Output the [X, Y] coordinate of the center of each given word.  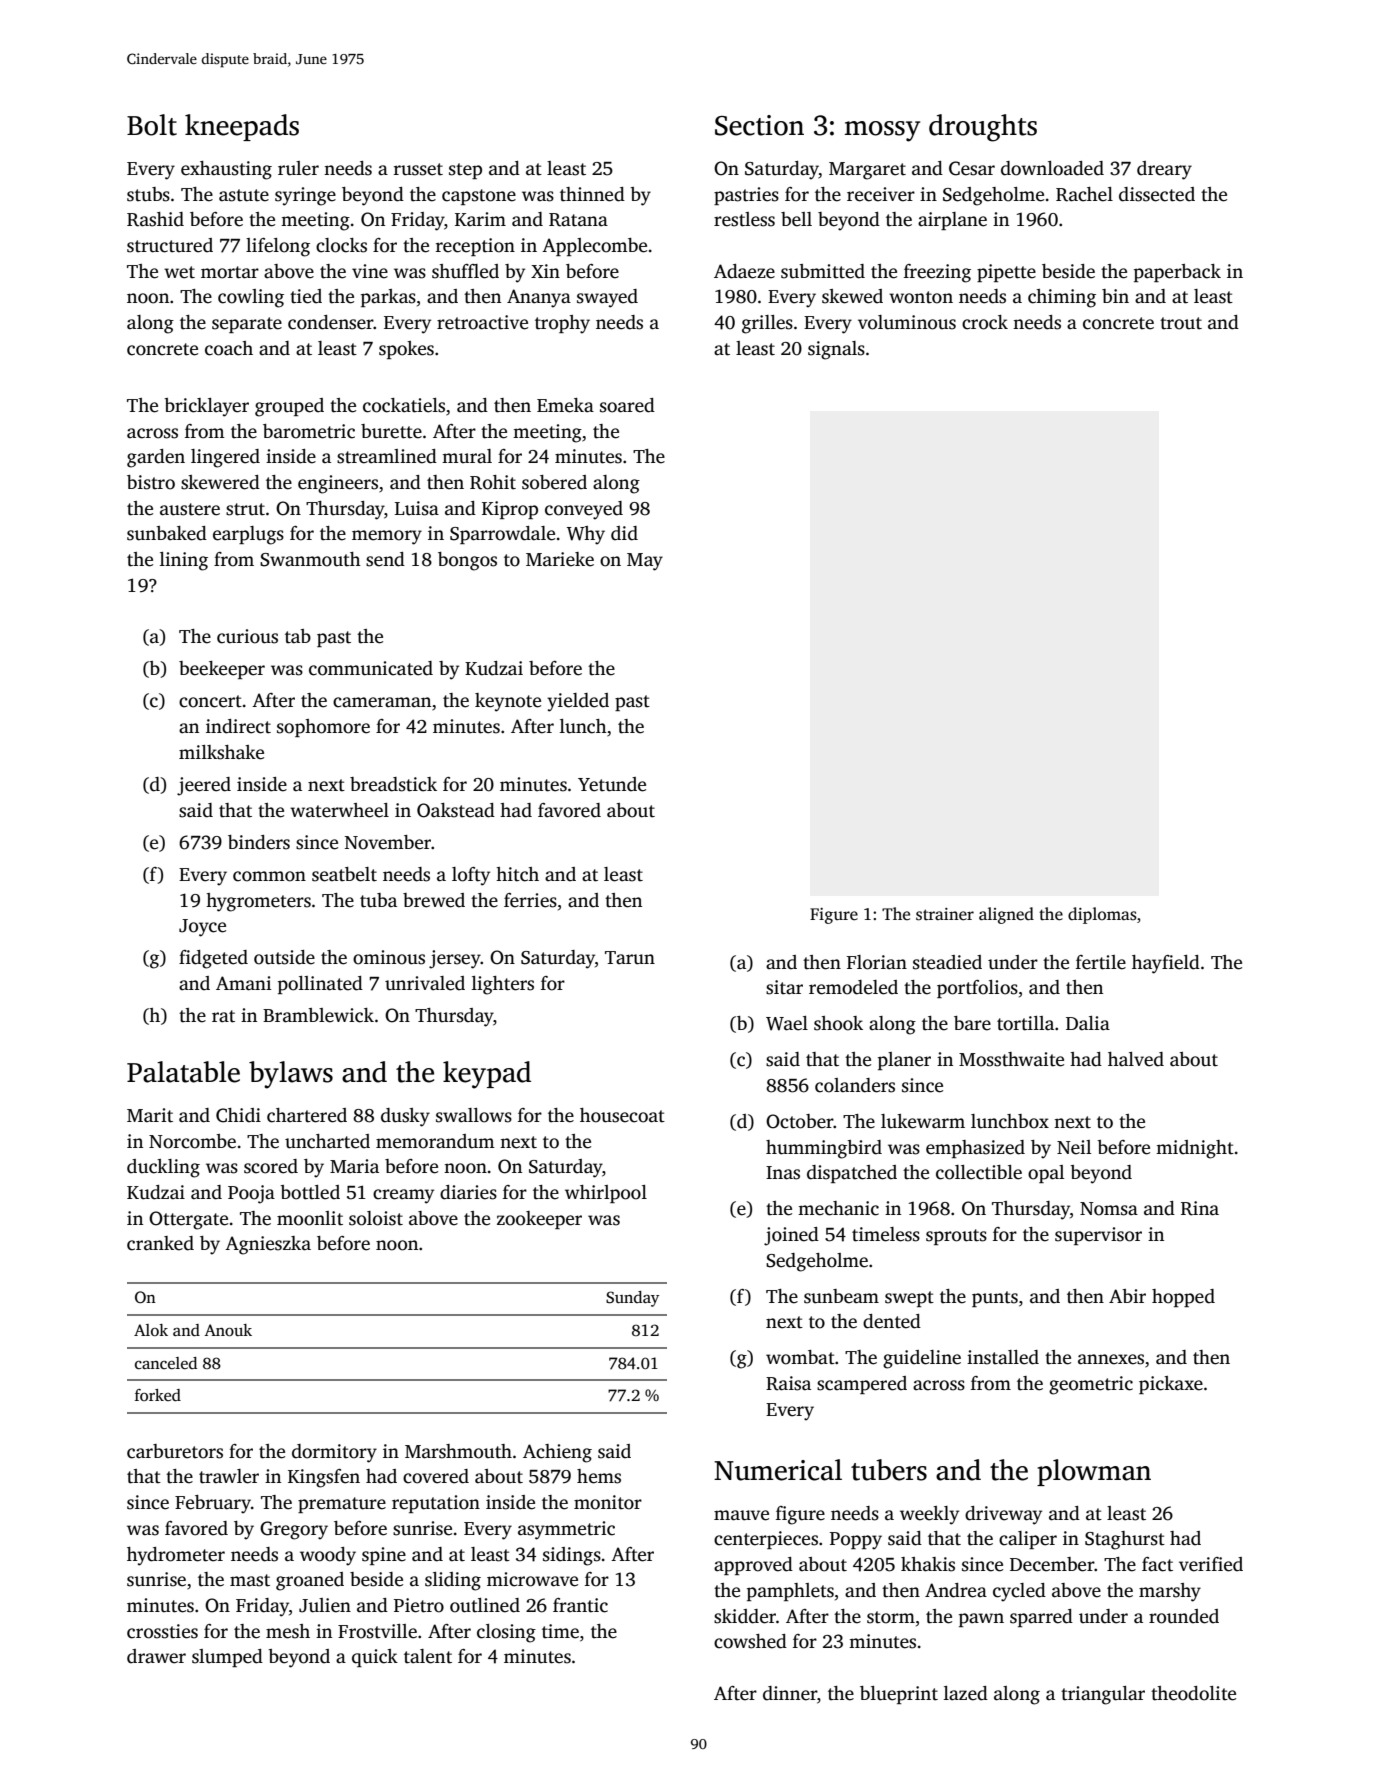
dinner [790, 1693]
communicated [371, 668]
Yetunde [612, 784]
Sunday [632, 1299]
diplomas [1102, 915]
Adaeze [744, 271]
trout [1181, 323]
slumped [227, 1658]
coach [229, 348]
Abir [1127, 1296]
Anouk [228, 1330]
